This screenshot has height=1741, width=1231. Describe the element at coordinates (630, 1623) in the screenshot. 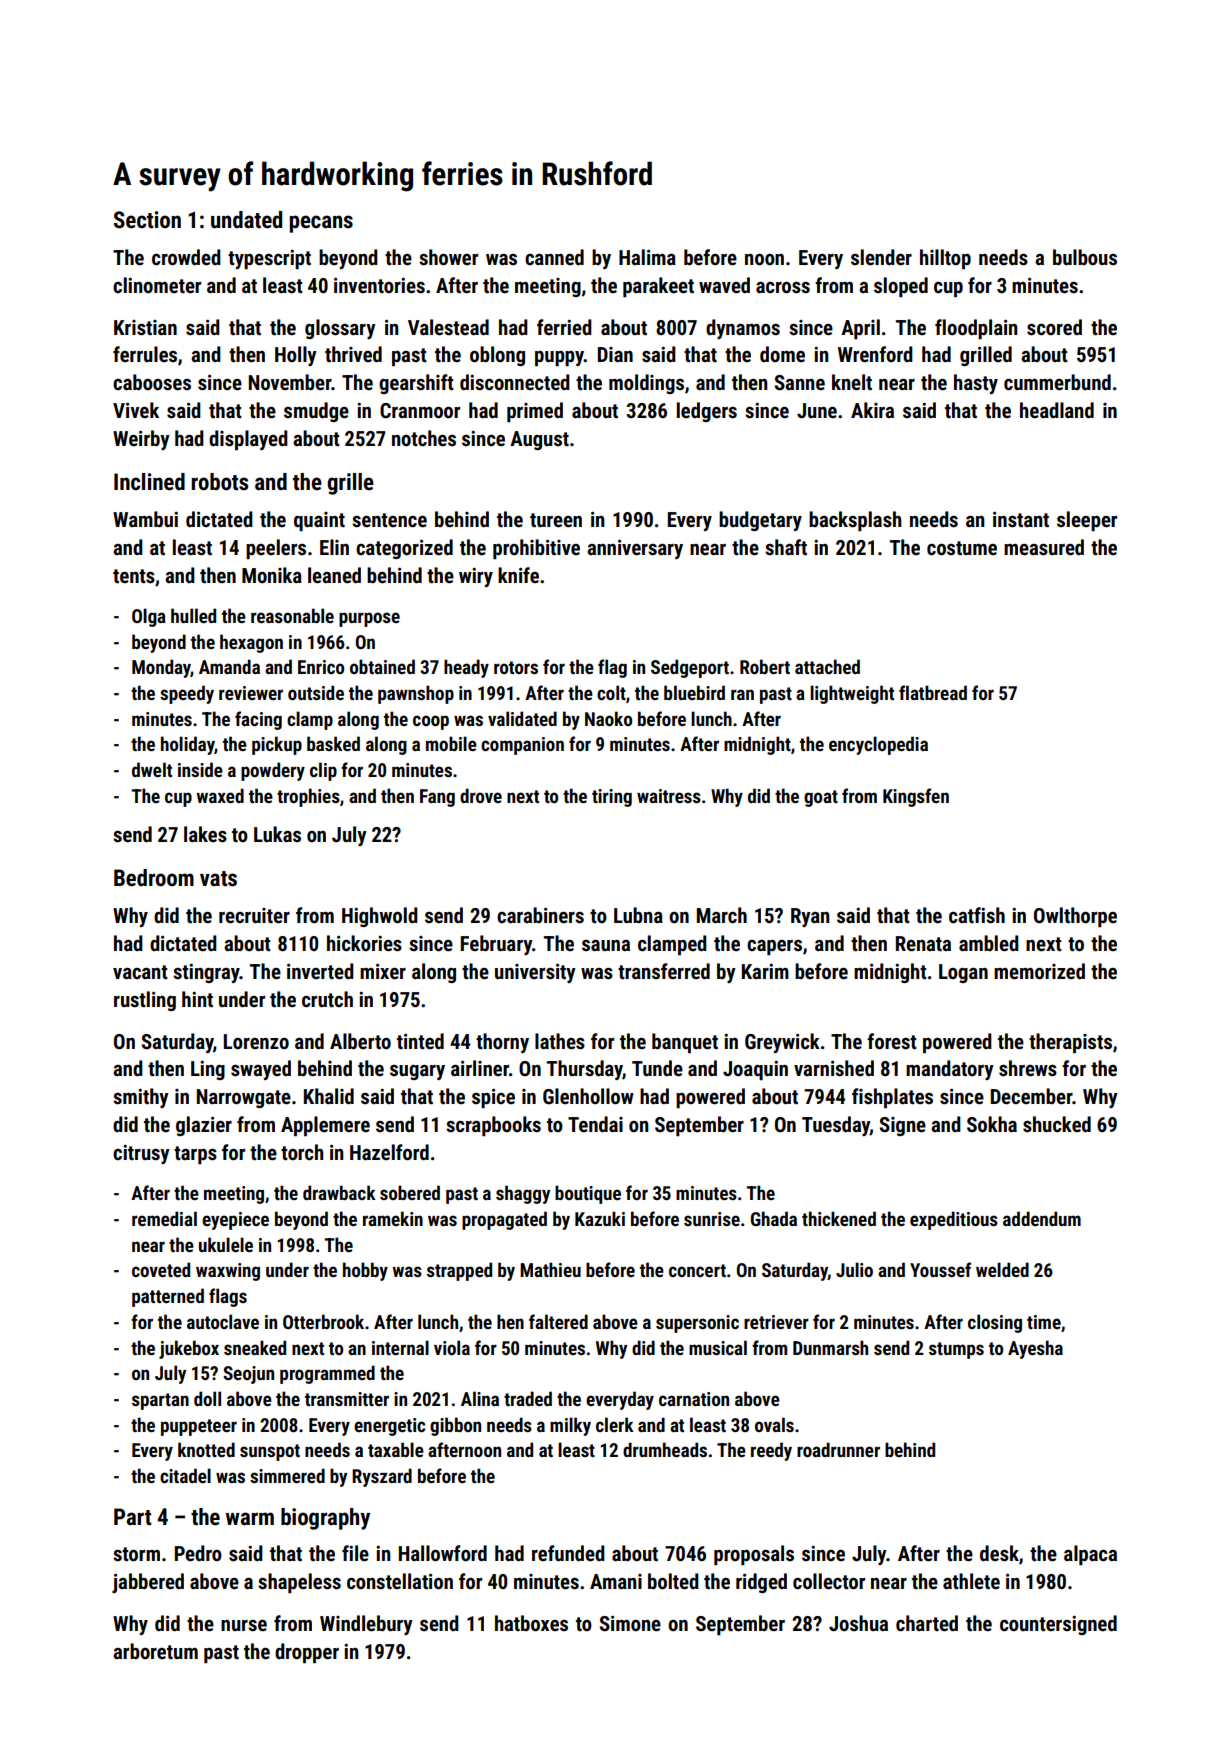

I see `Simone` at that location.
